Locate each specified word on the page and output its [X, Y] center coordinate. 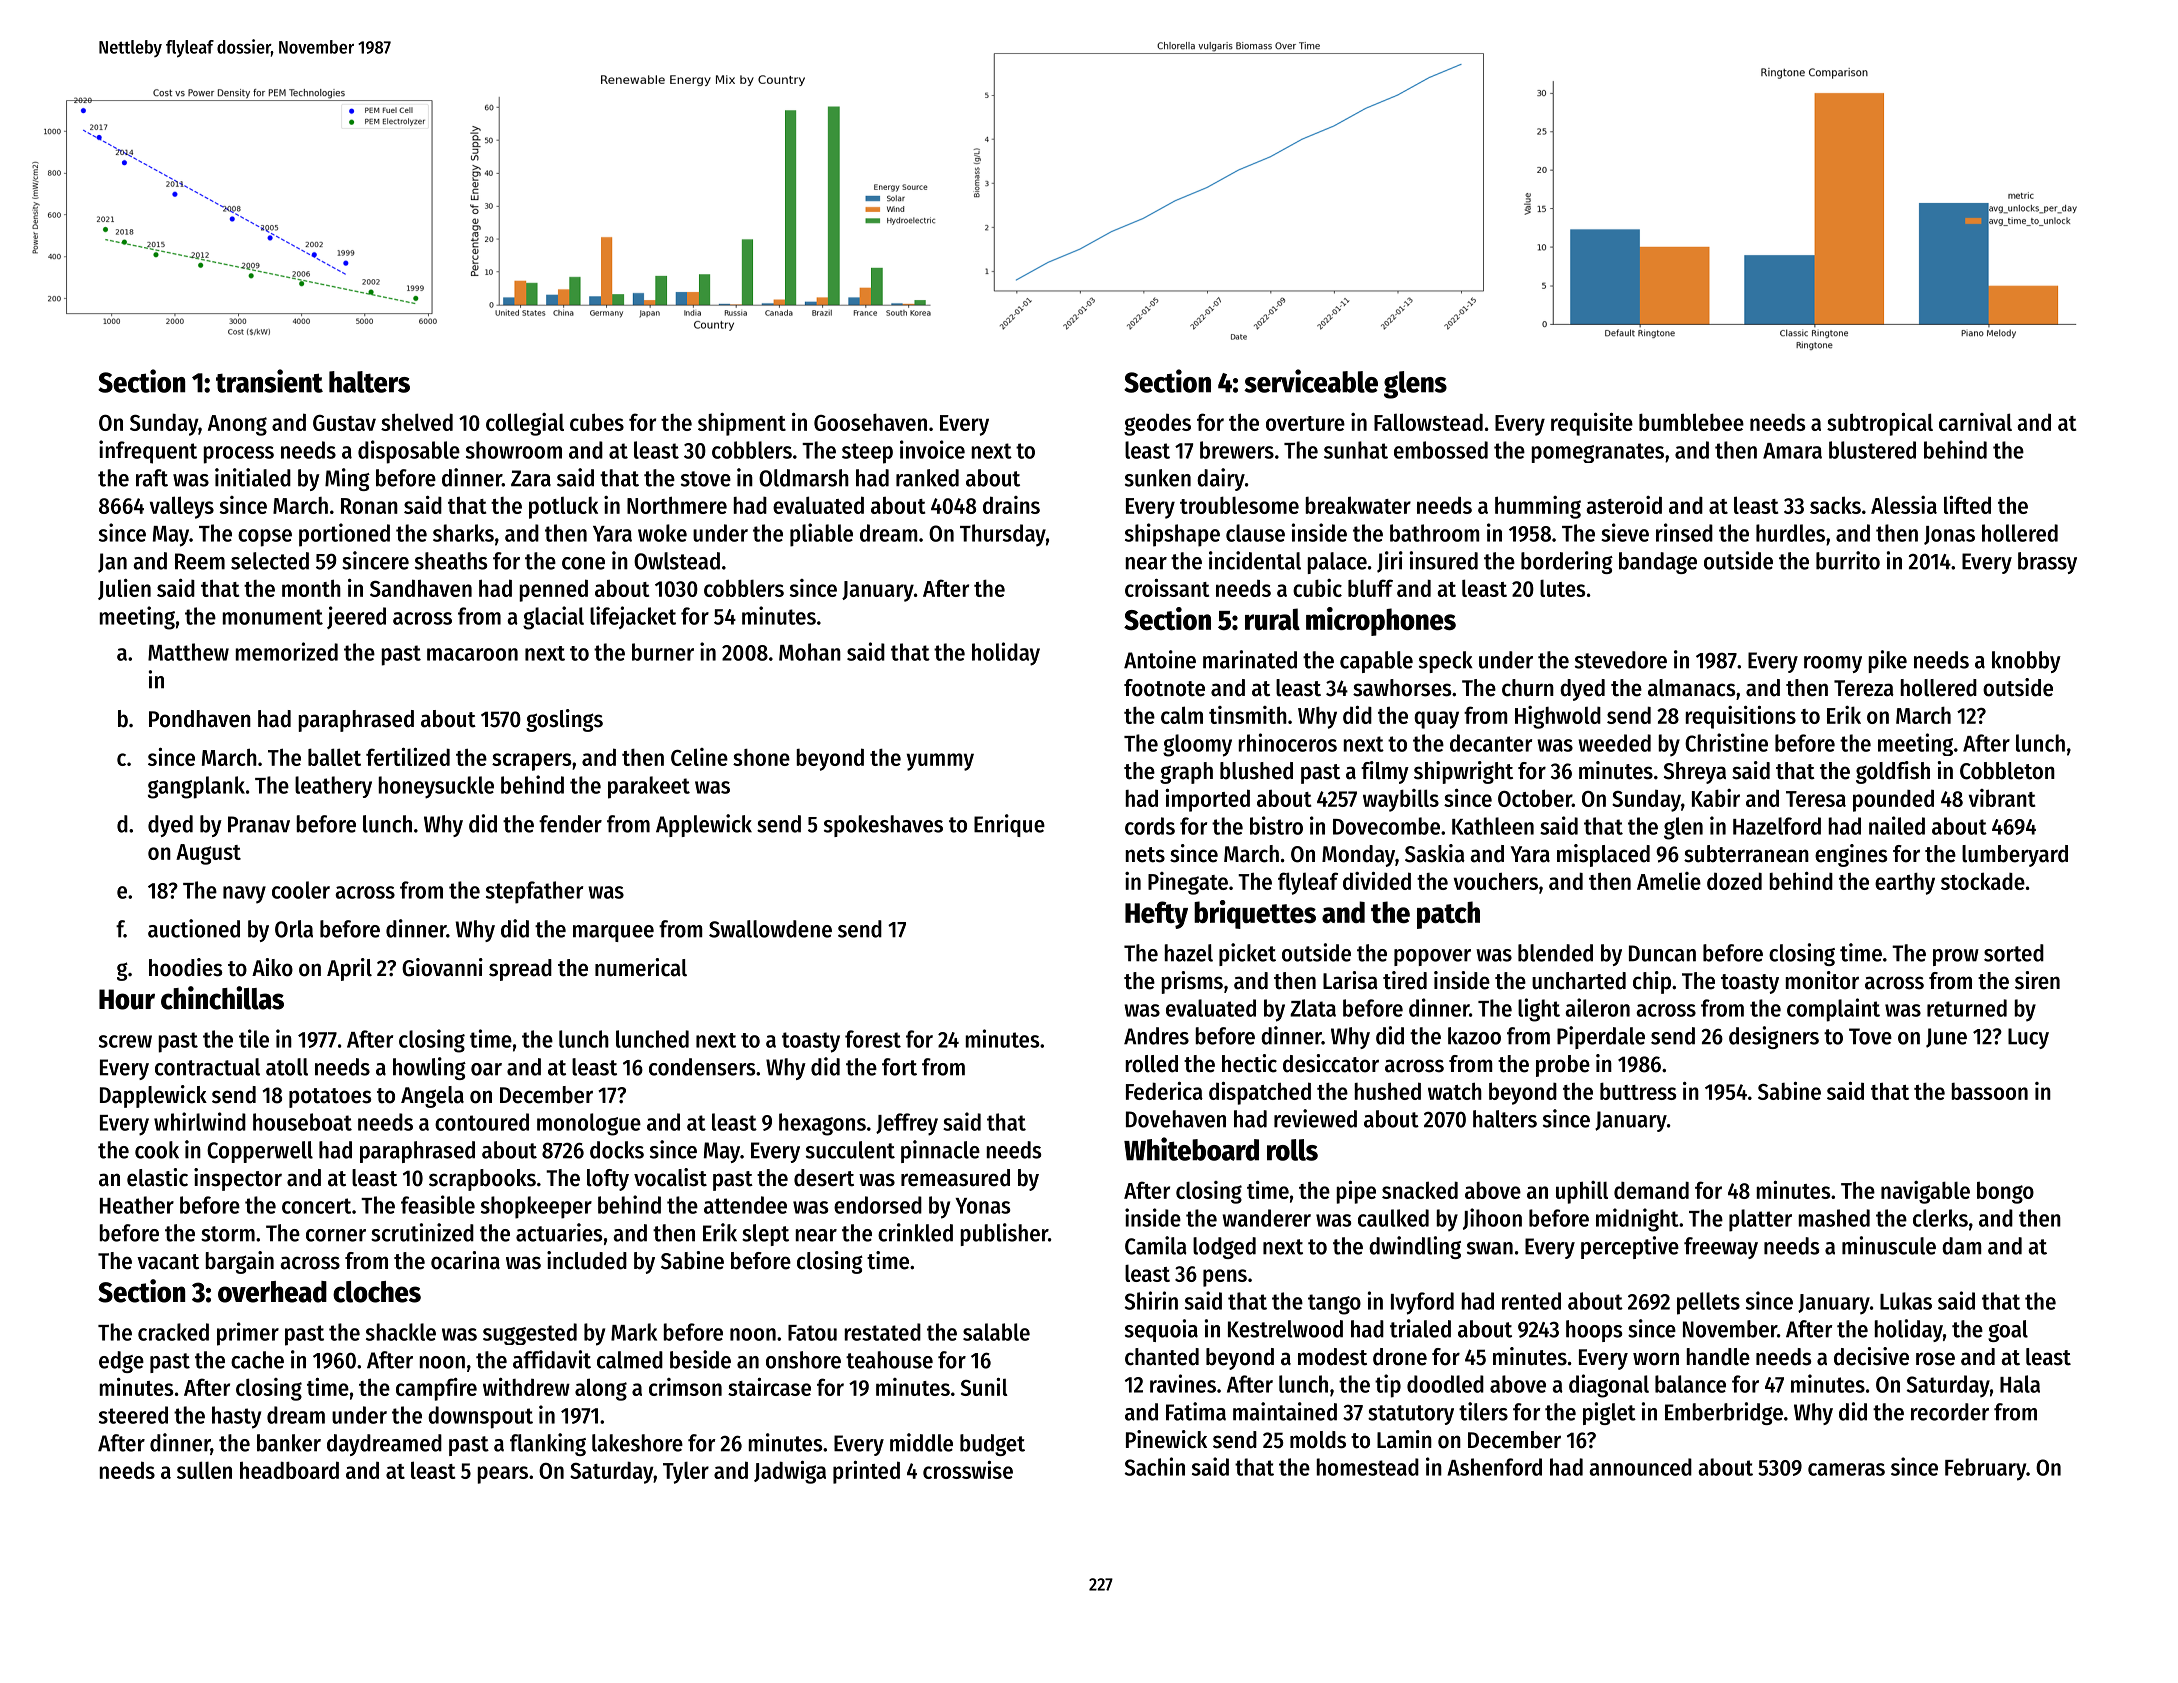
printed [866, 1472]
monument [272, 617]
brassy [2047, 563]
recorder [1950, 1412]
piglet [1609, 1413]
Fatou [812, 1333]
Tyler [686, 1472]
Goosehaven [870, 422]
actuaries [559, 1232]
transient [269, 381]
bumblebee [1691, 422]
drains [1011, 505]
